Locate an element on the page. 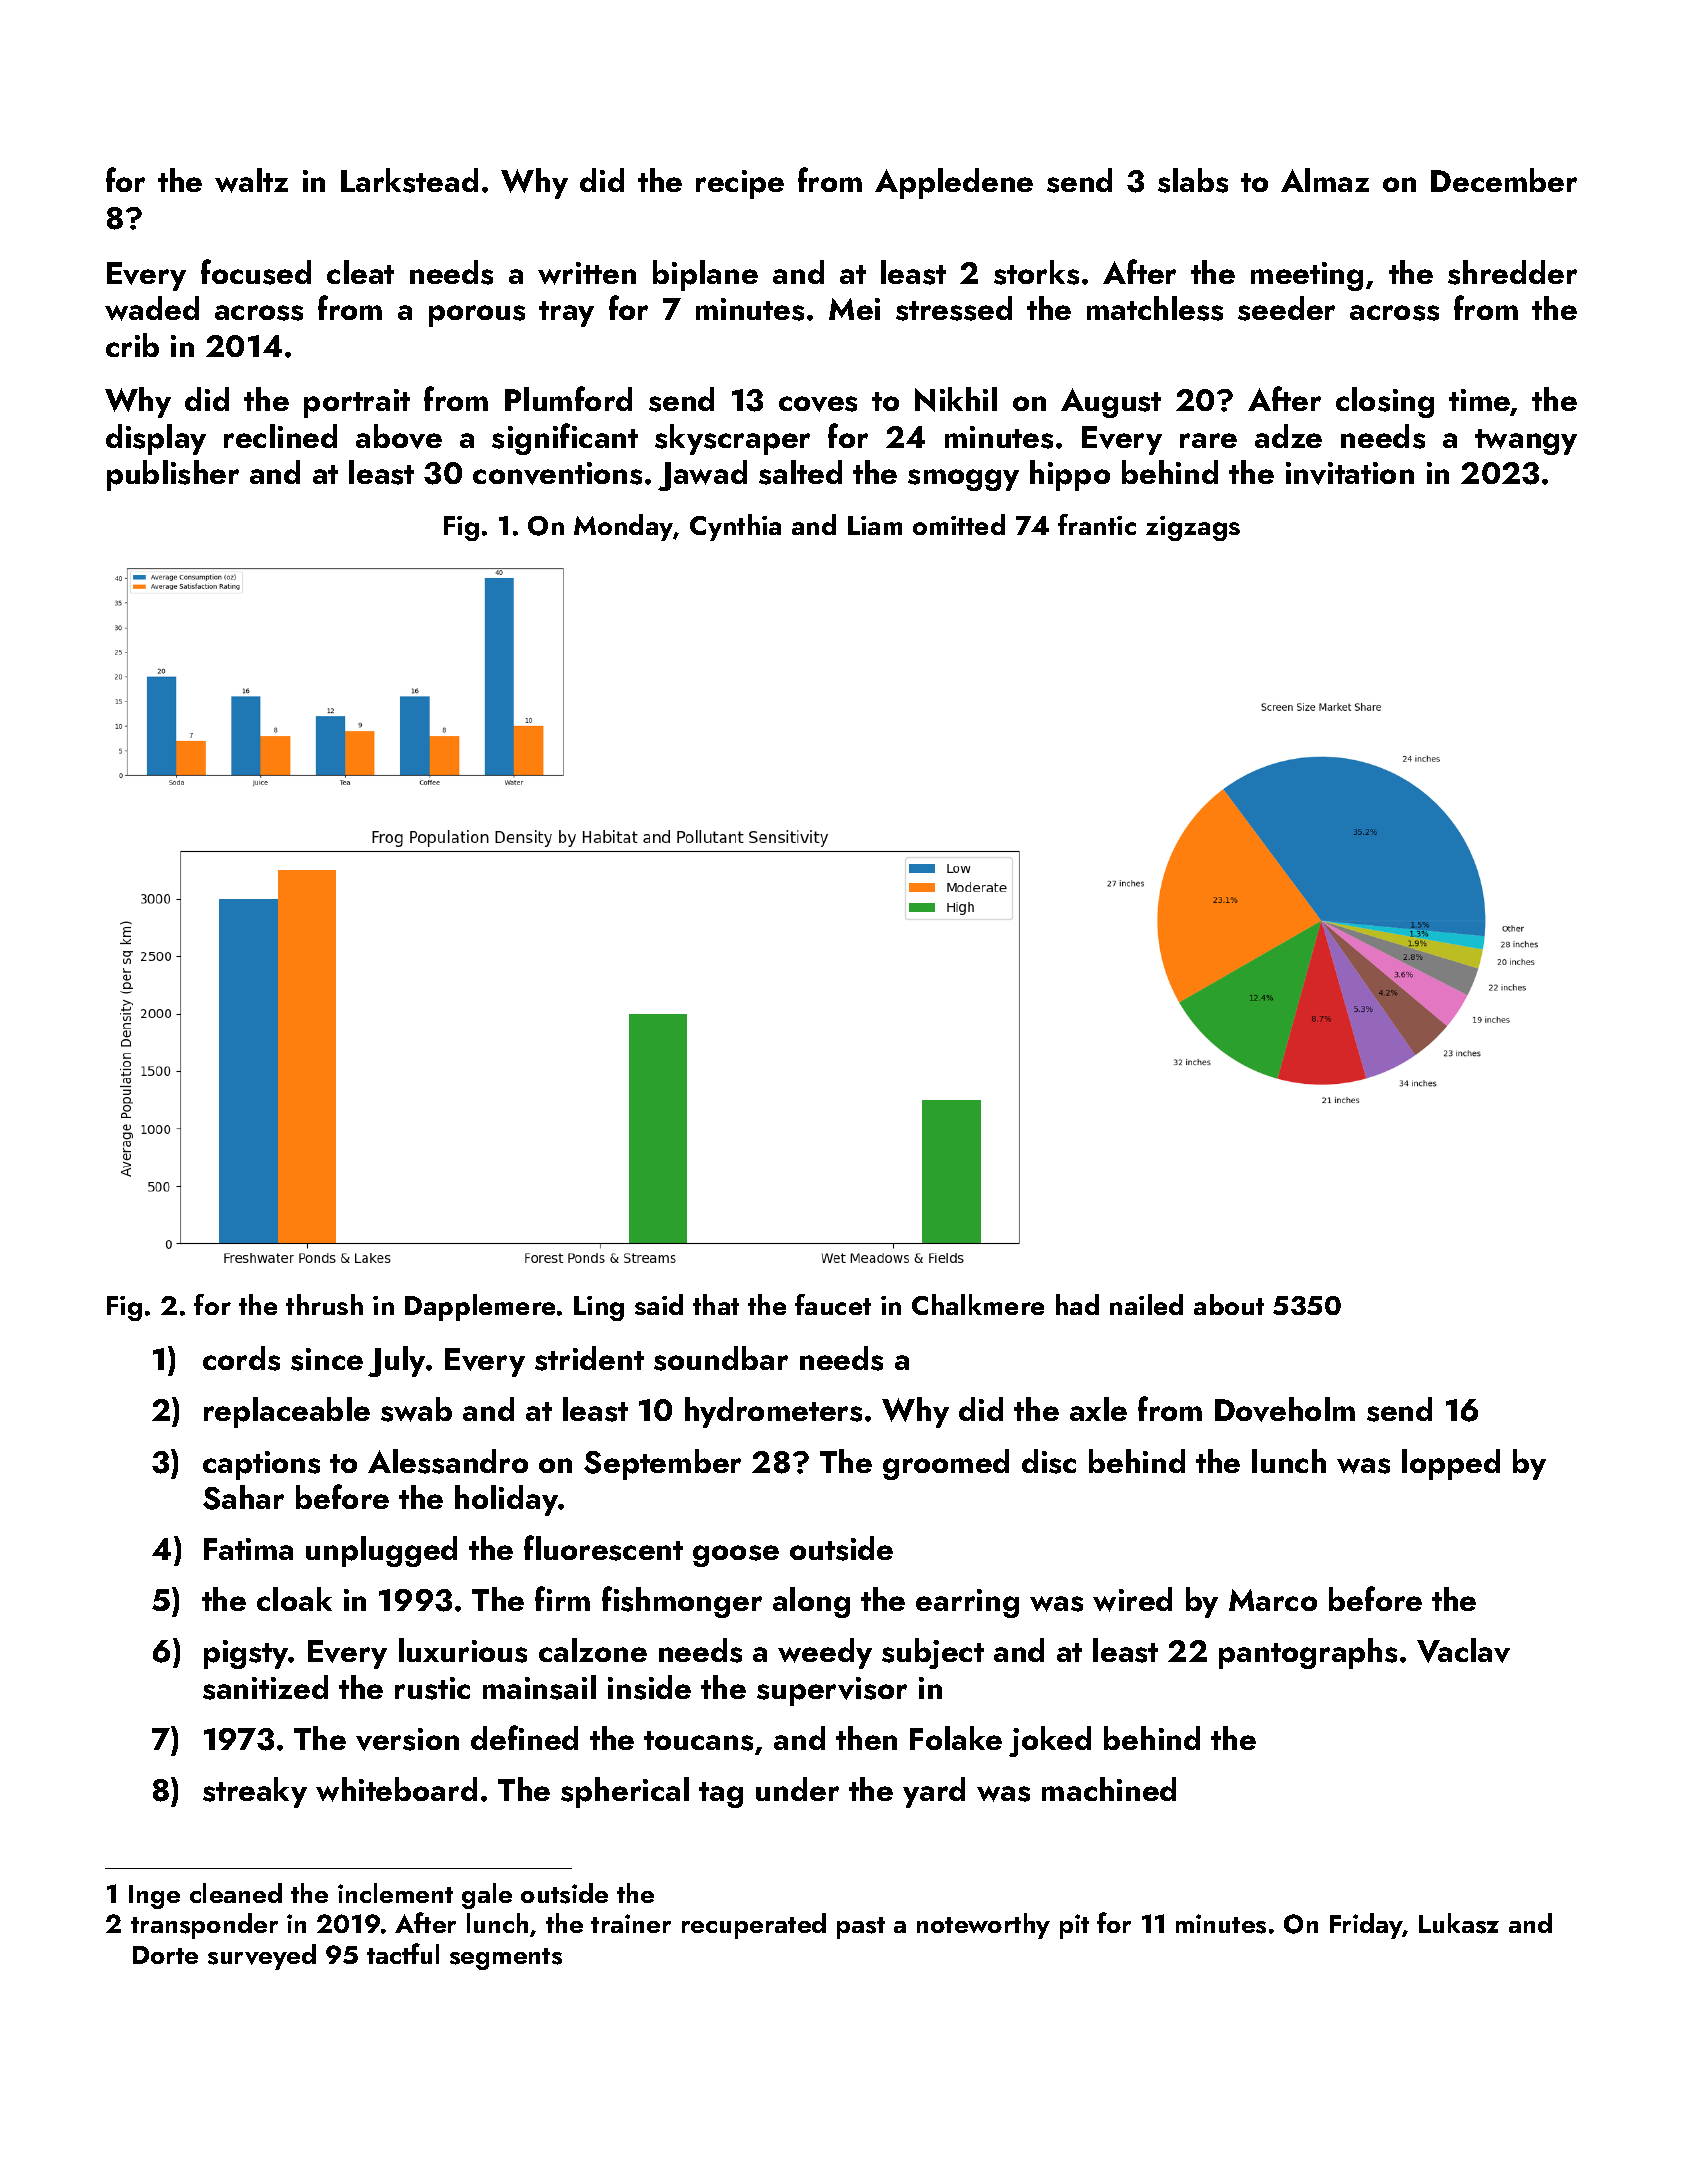 The image size is (1683, 2178). Cynthia is located at coordinates (735, 527).
